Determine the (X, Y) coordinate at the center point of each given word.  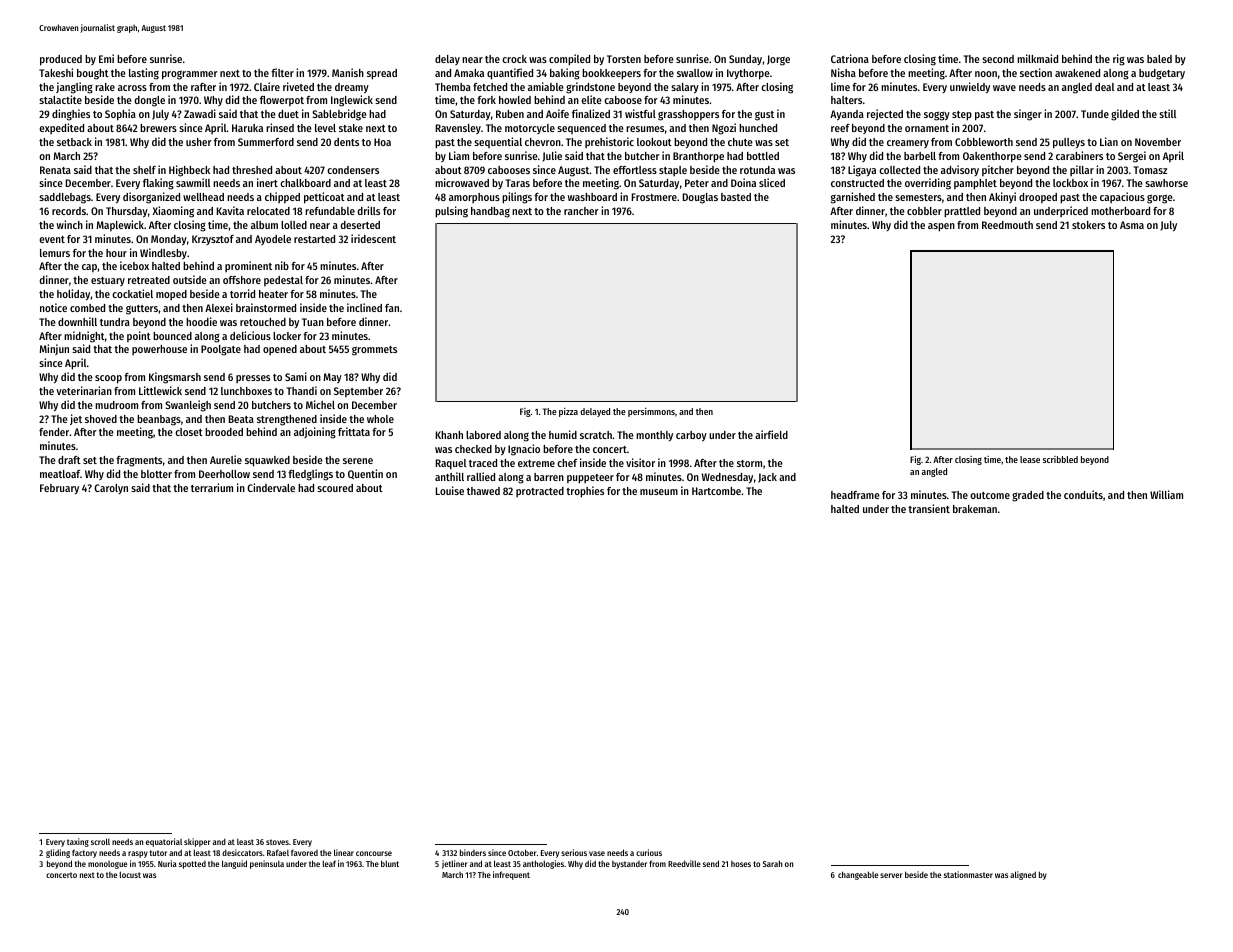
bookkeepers (611, 74)
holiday (73, 294)
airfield (771, 434)
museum (659, 492)
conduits (1083, 494)
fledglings (310, 475)
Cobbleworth (984, 142)
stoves (277, 842)
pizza (568, 412)
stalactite (60, 99)
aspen (941, 227)
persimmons (651, 412)
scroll (100, 841)
